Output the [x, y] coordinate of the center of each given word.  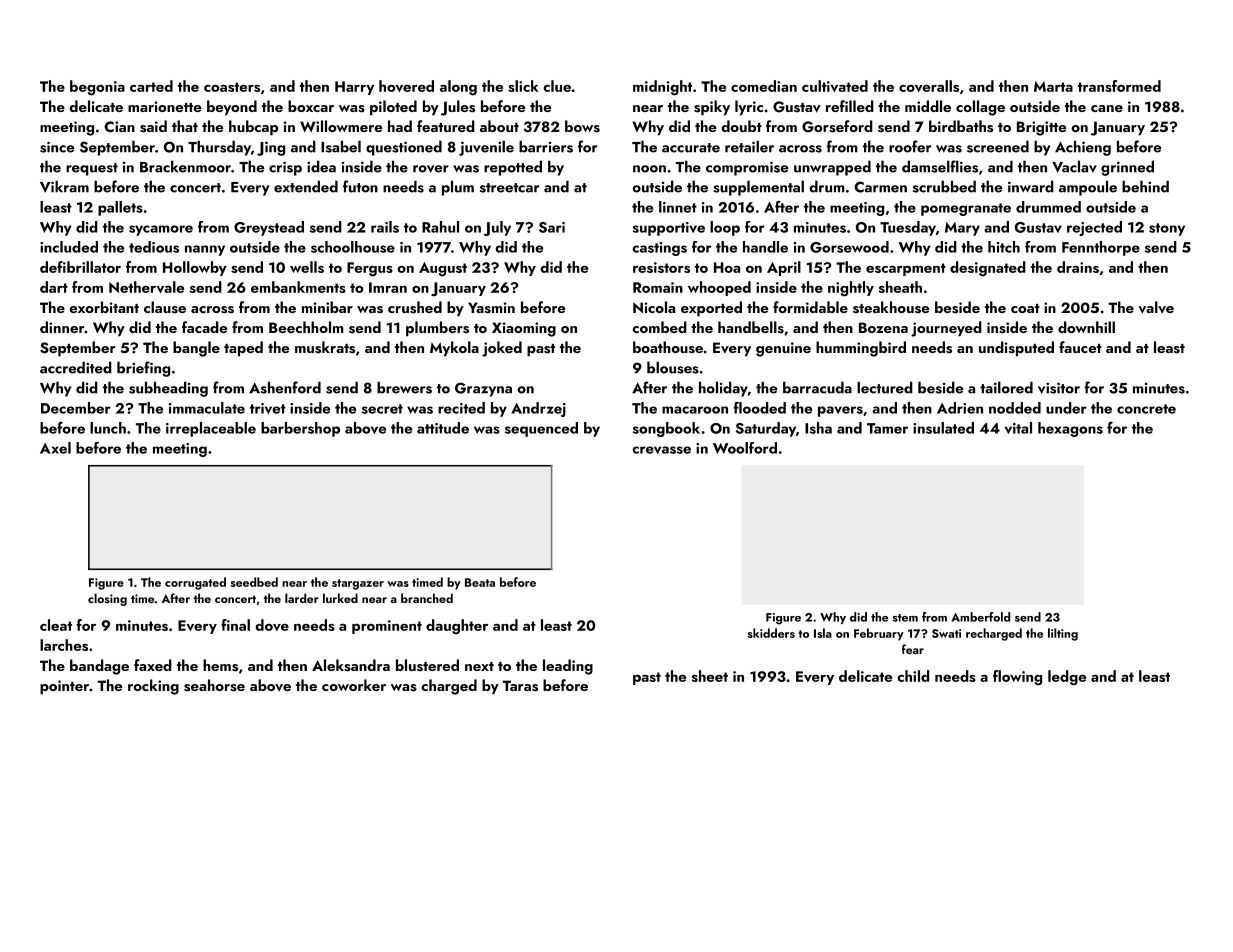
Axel [55, 448]
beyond [232, 108]
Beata [480, 582]
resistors [661, 267]
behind [1145, 186]
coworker [354, 685]
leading [568, 667]
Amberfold [980, 617]
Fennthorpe [1101, 248]
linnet [678, 207]
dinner [62, 327]
